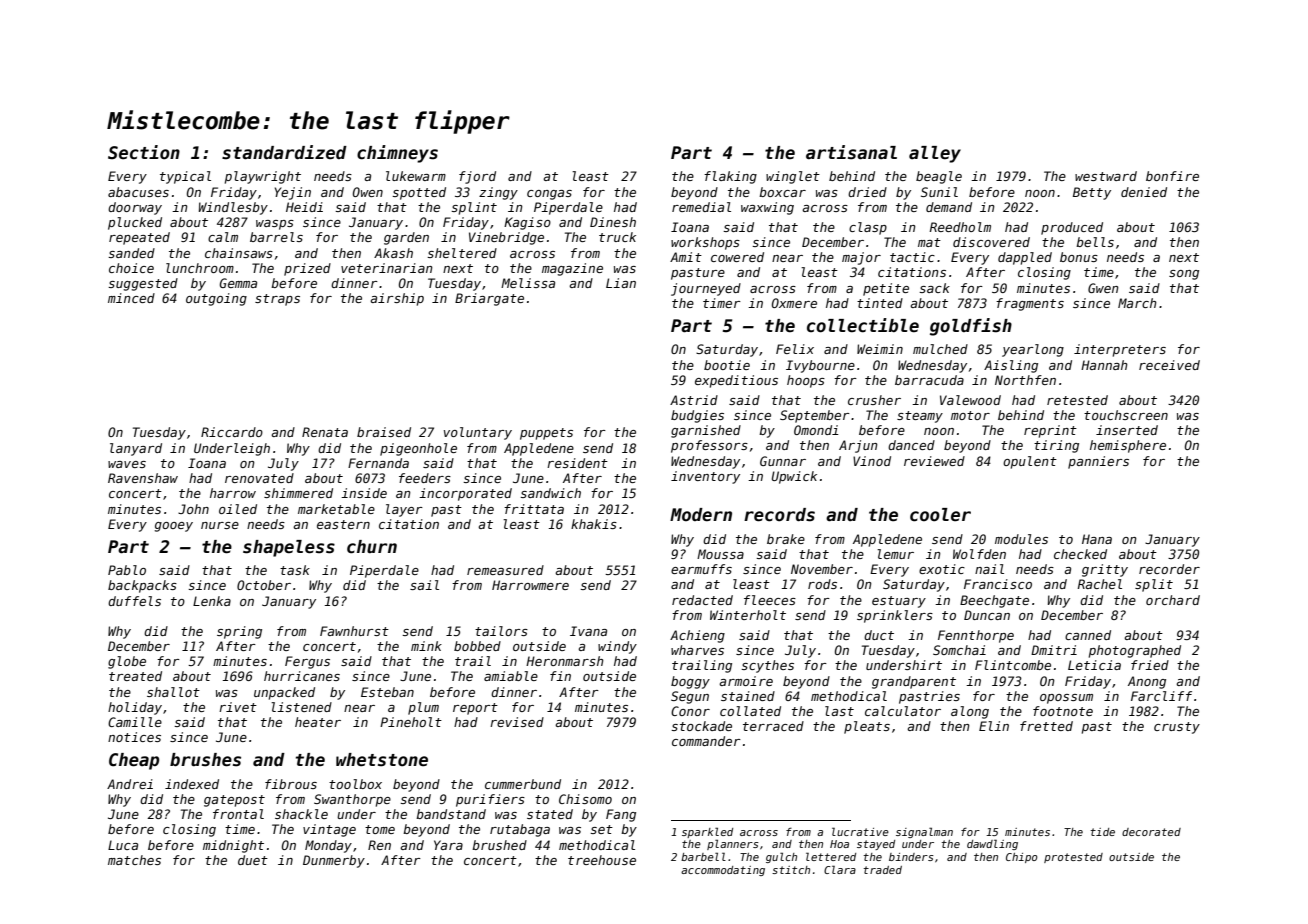 This screenshot has width=1308, height=924. I want to click on gooey, so click(174, 527).
